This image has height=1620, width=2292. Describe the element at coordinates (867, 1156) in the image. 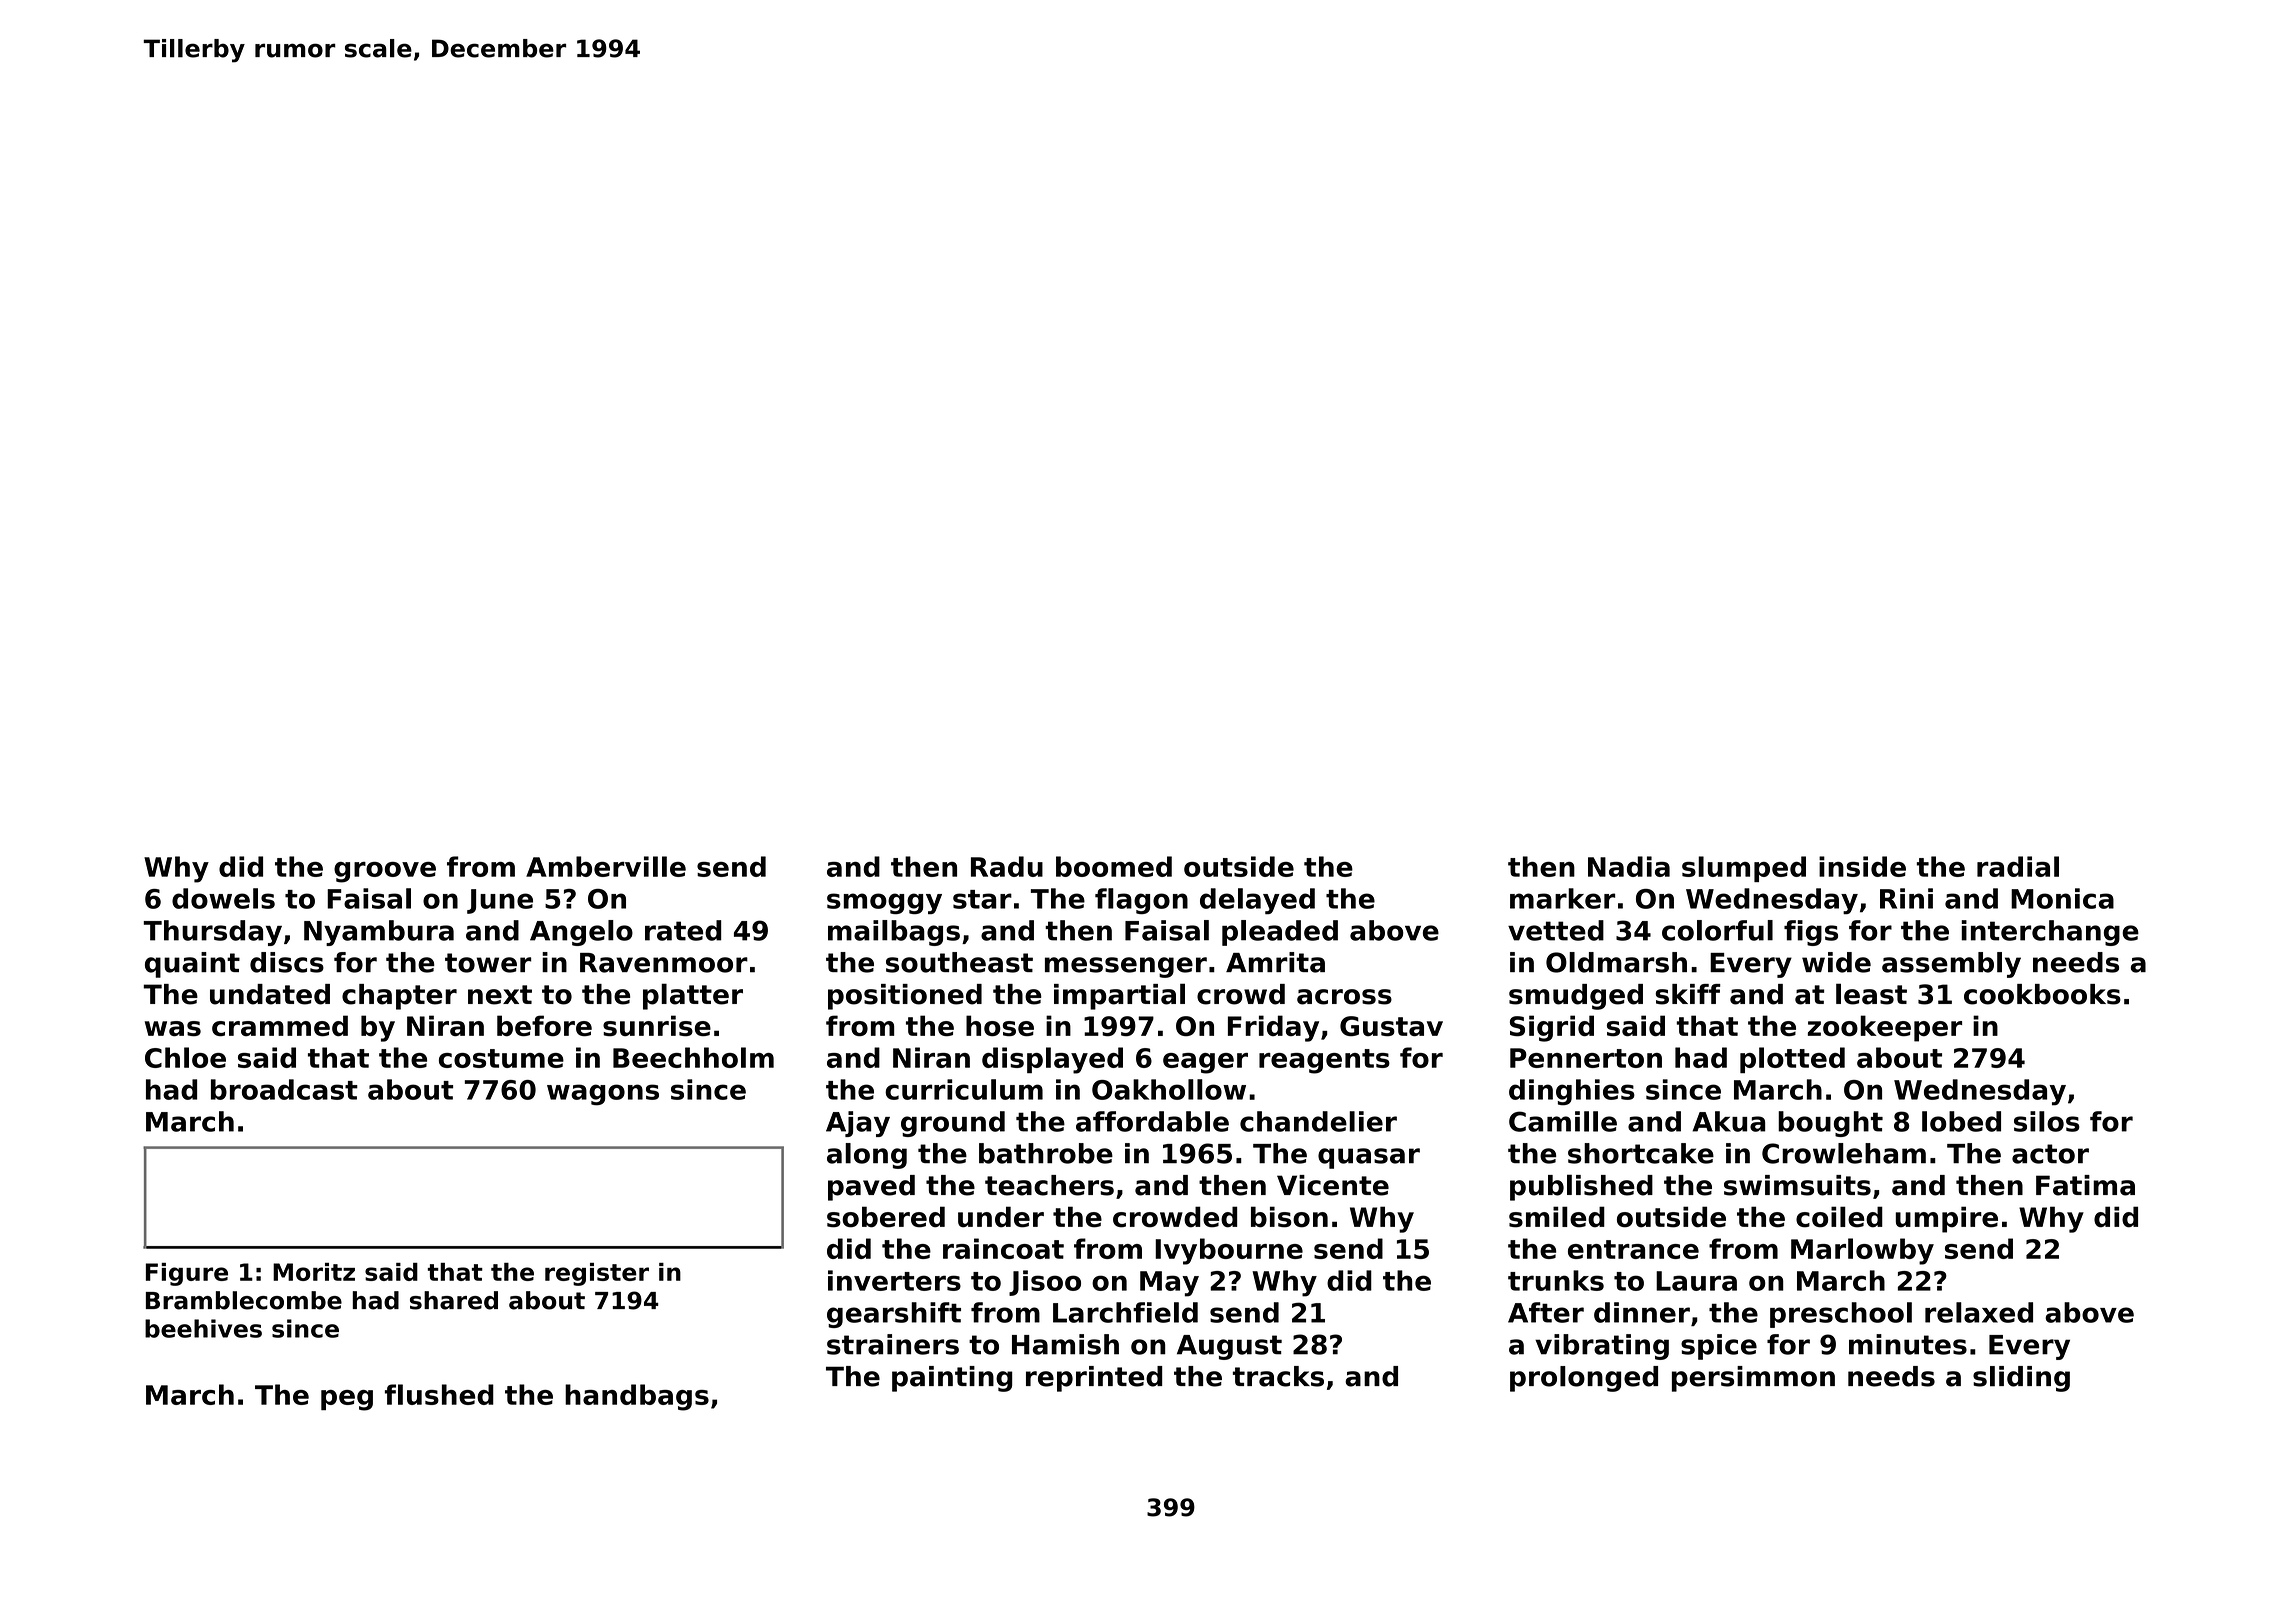

I see `along` at that location.
